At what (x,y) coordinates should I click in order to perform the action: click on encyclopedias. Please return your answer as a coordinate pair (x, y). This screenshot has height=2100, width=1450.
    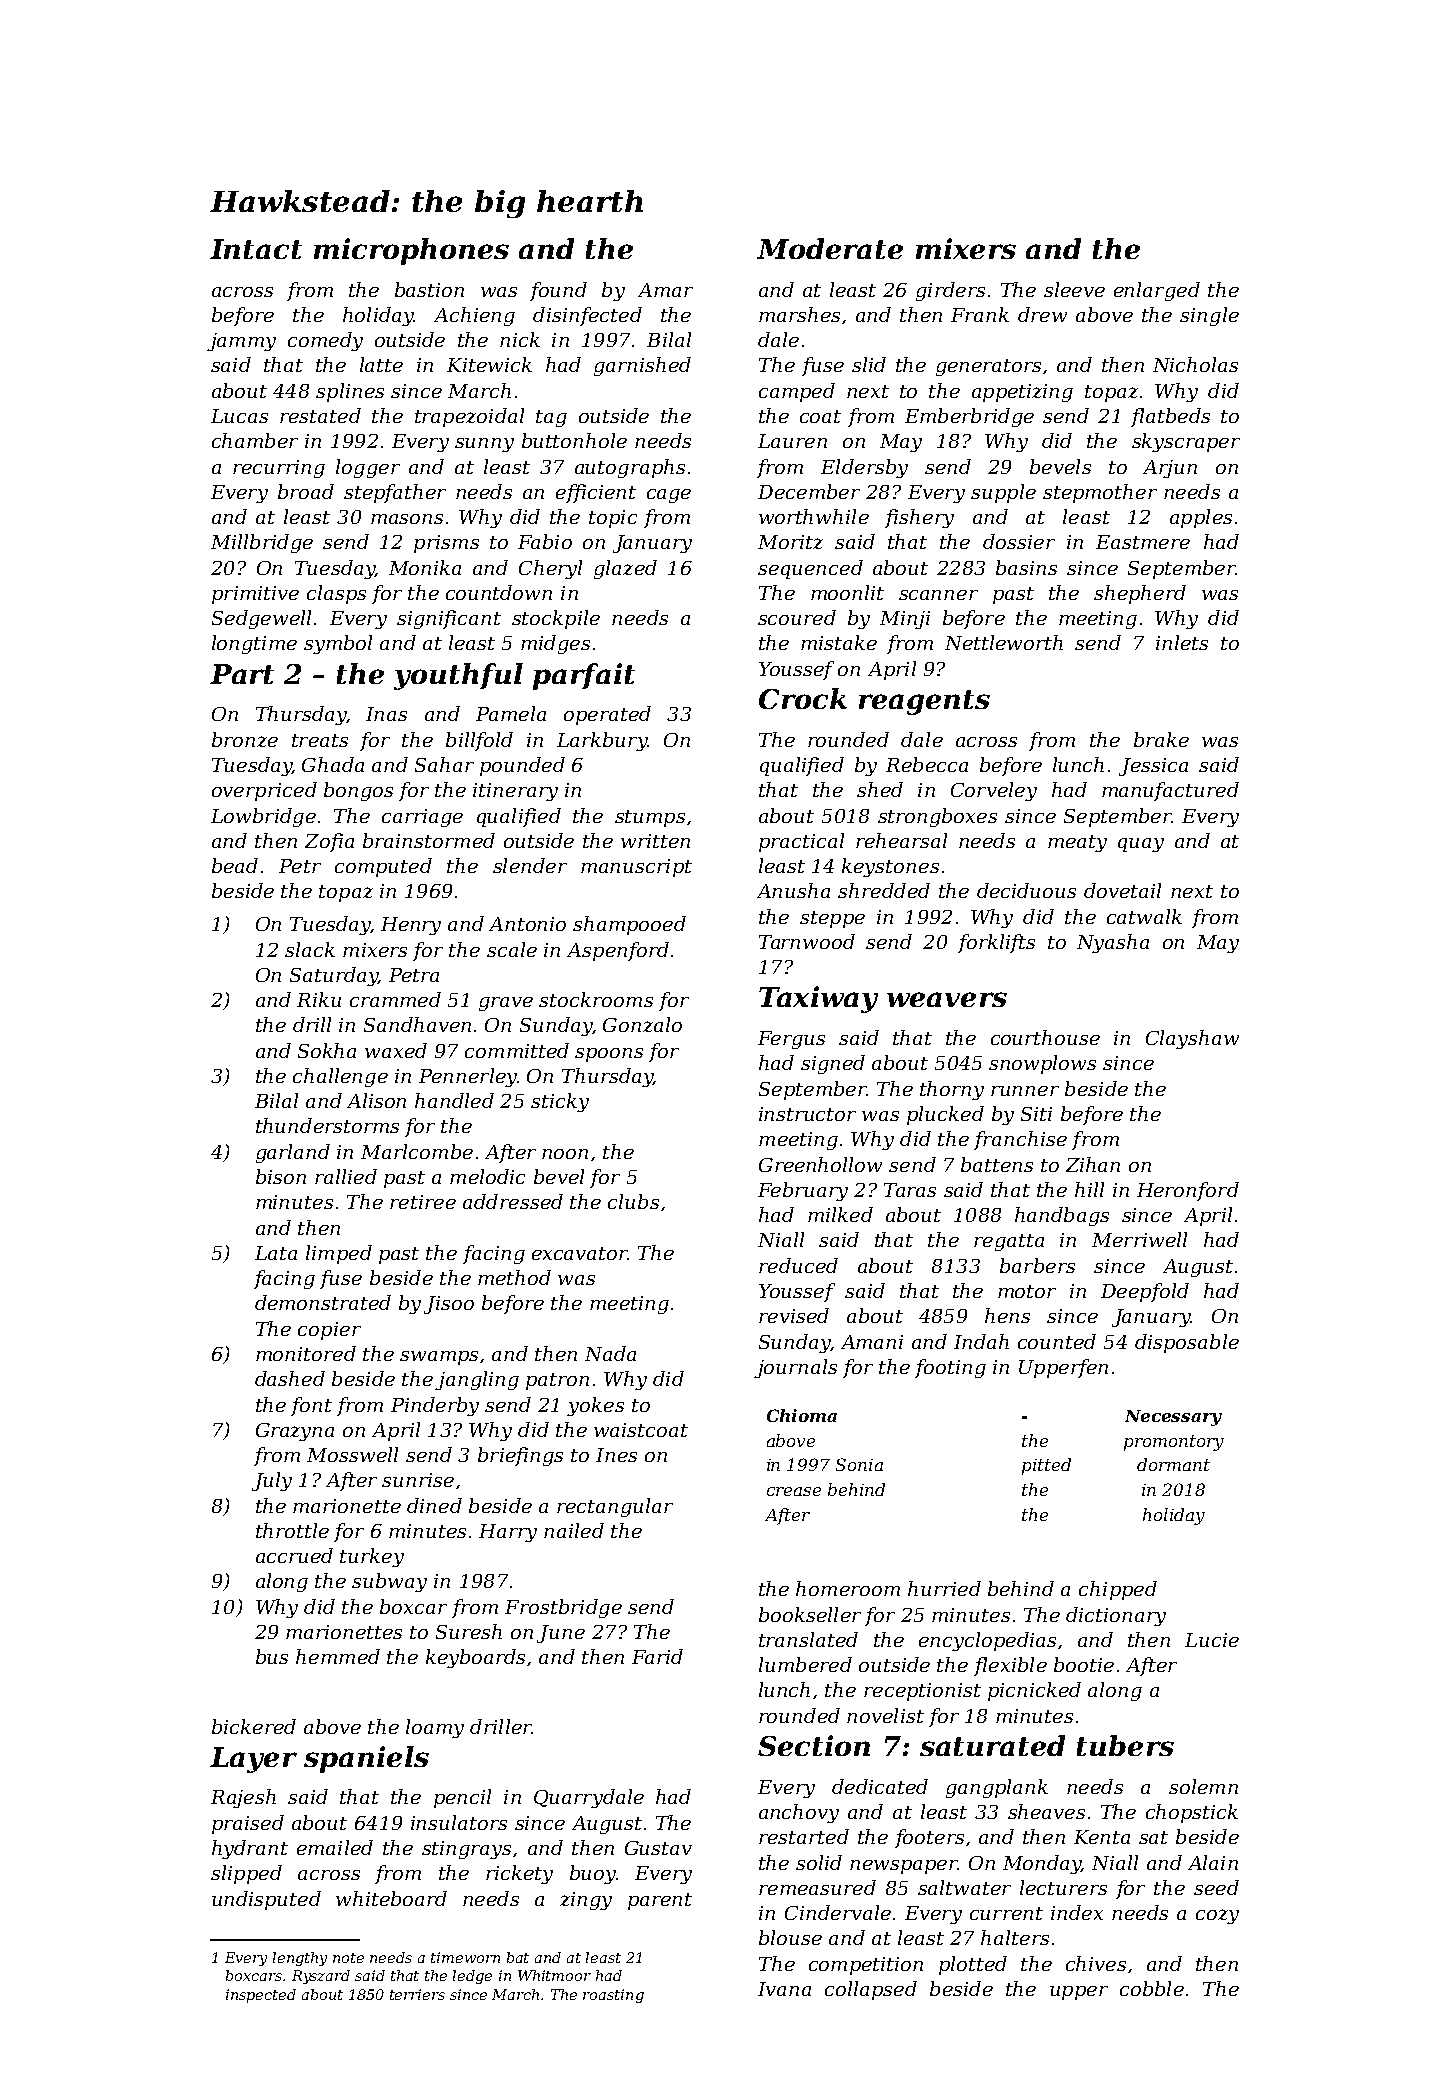
    Looking at the image, I should click on (987, 1641).
